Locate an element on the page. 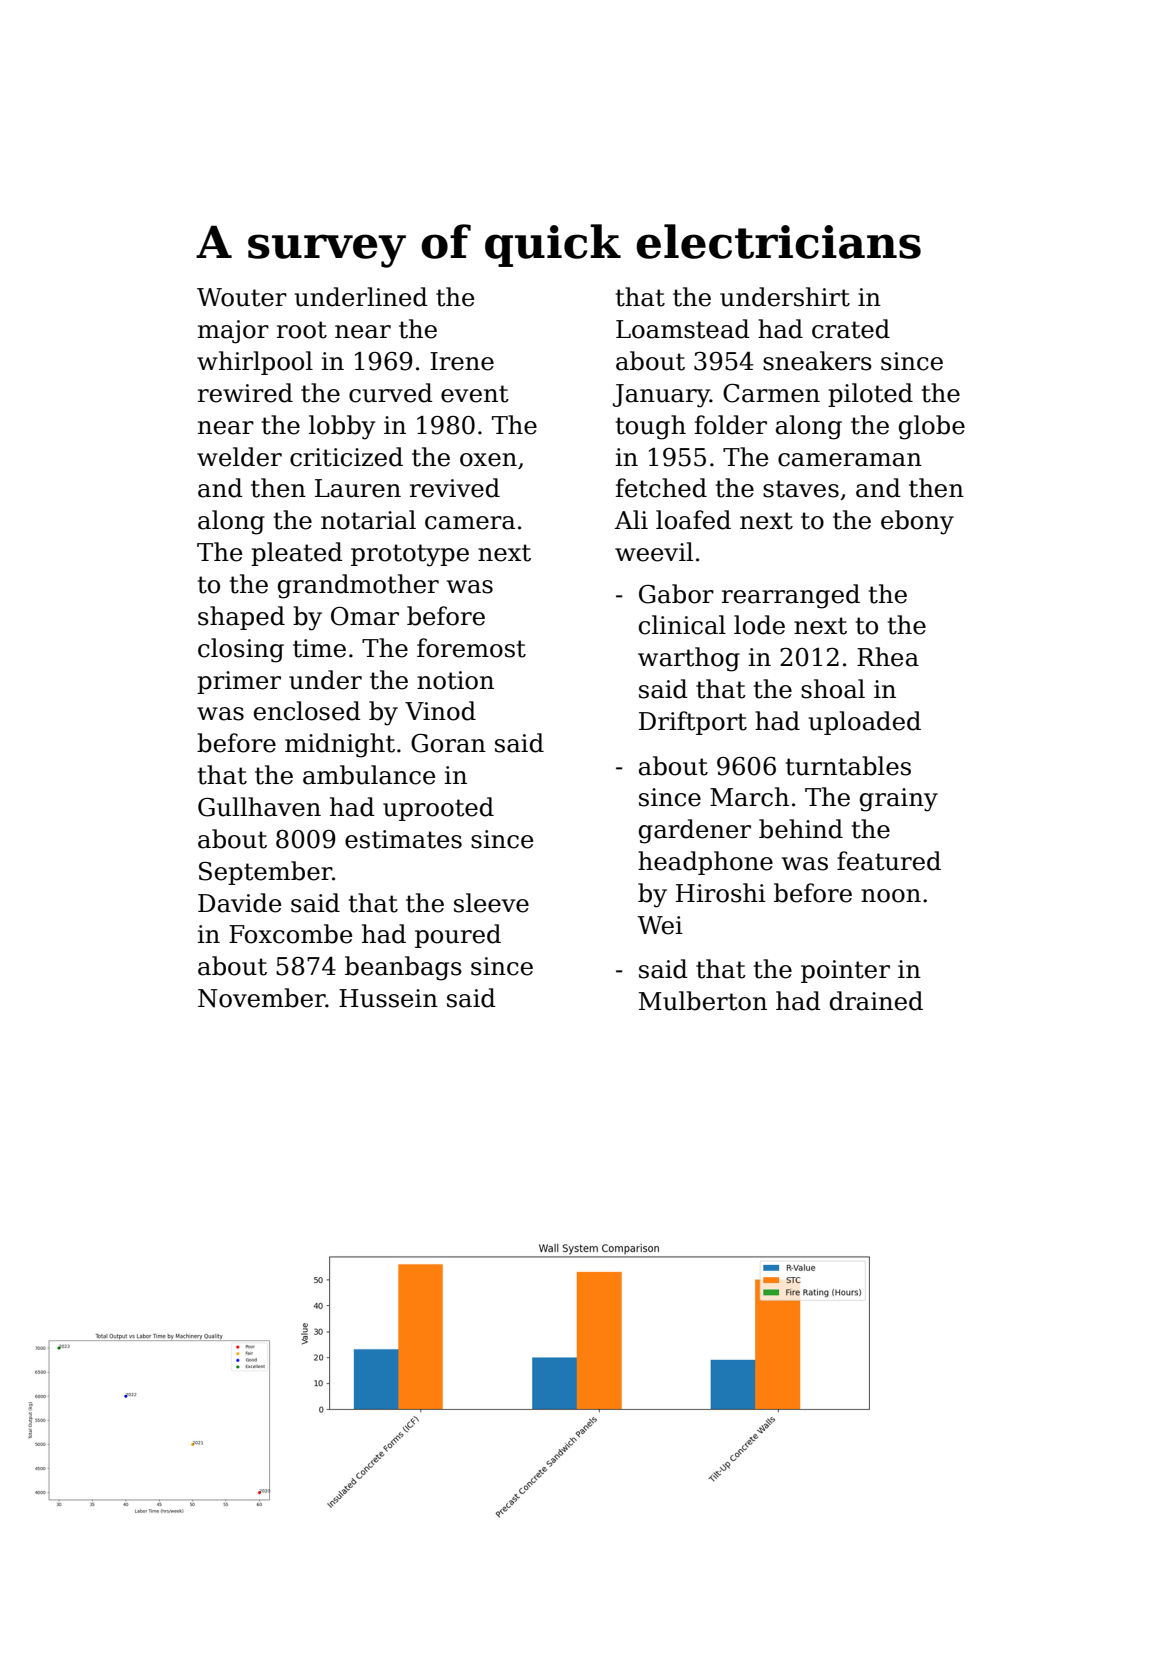  Irene is located at coordinates (462, 361).
